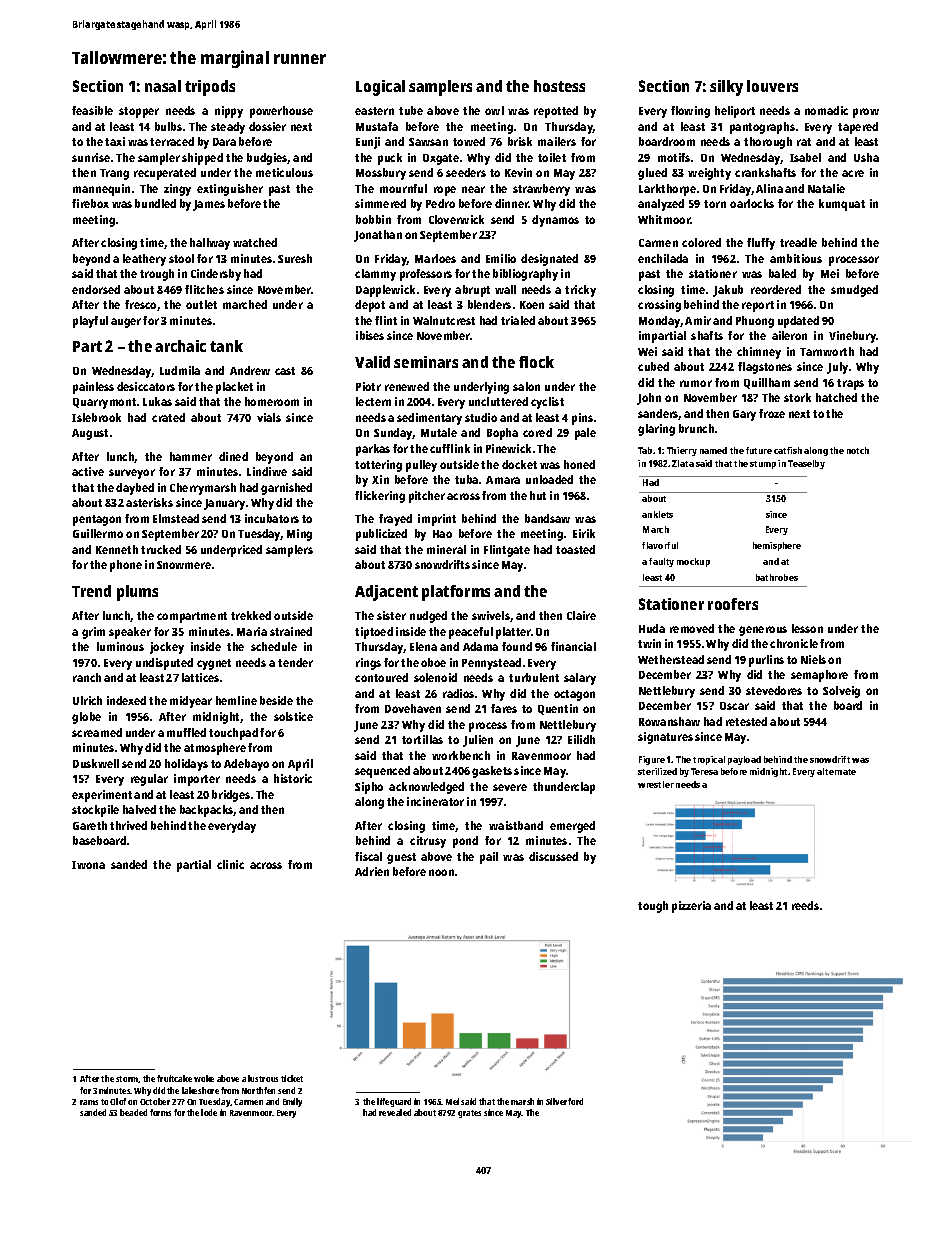  Describe the element at coordinates (768, 143) in the page. I see `thorough` at that location.
